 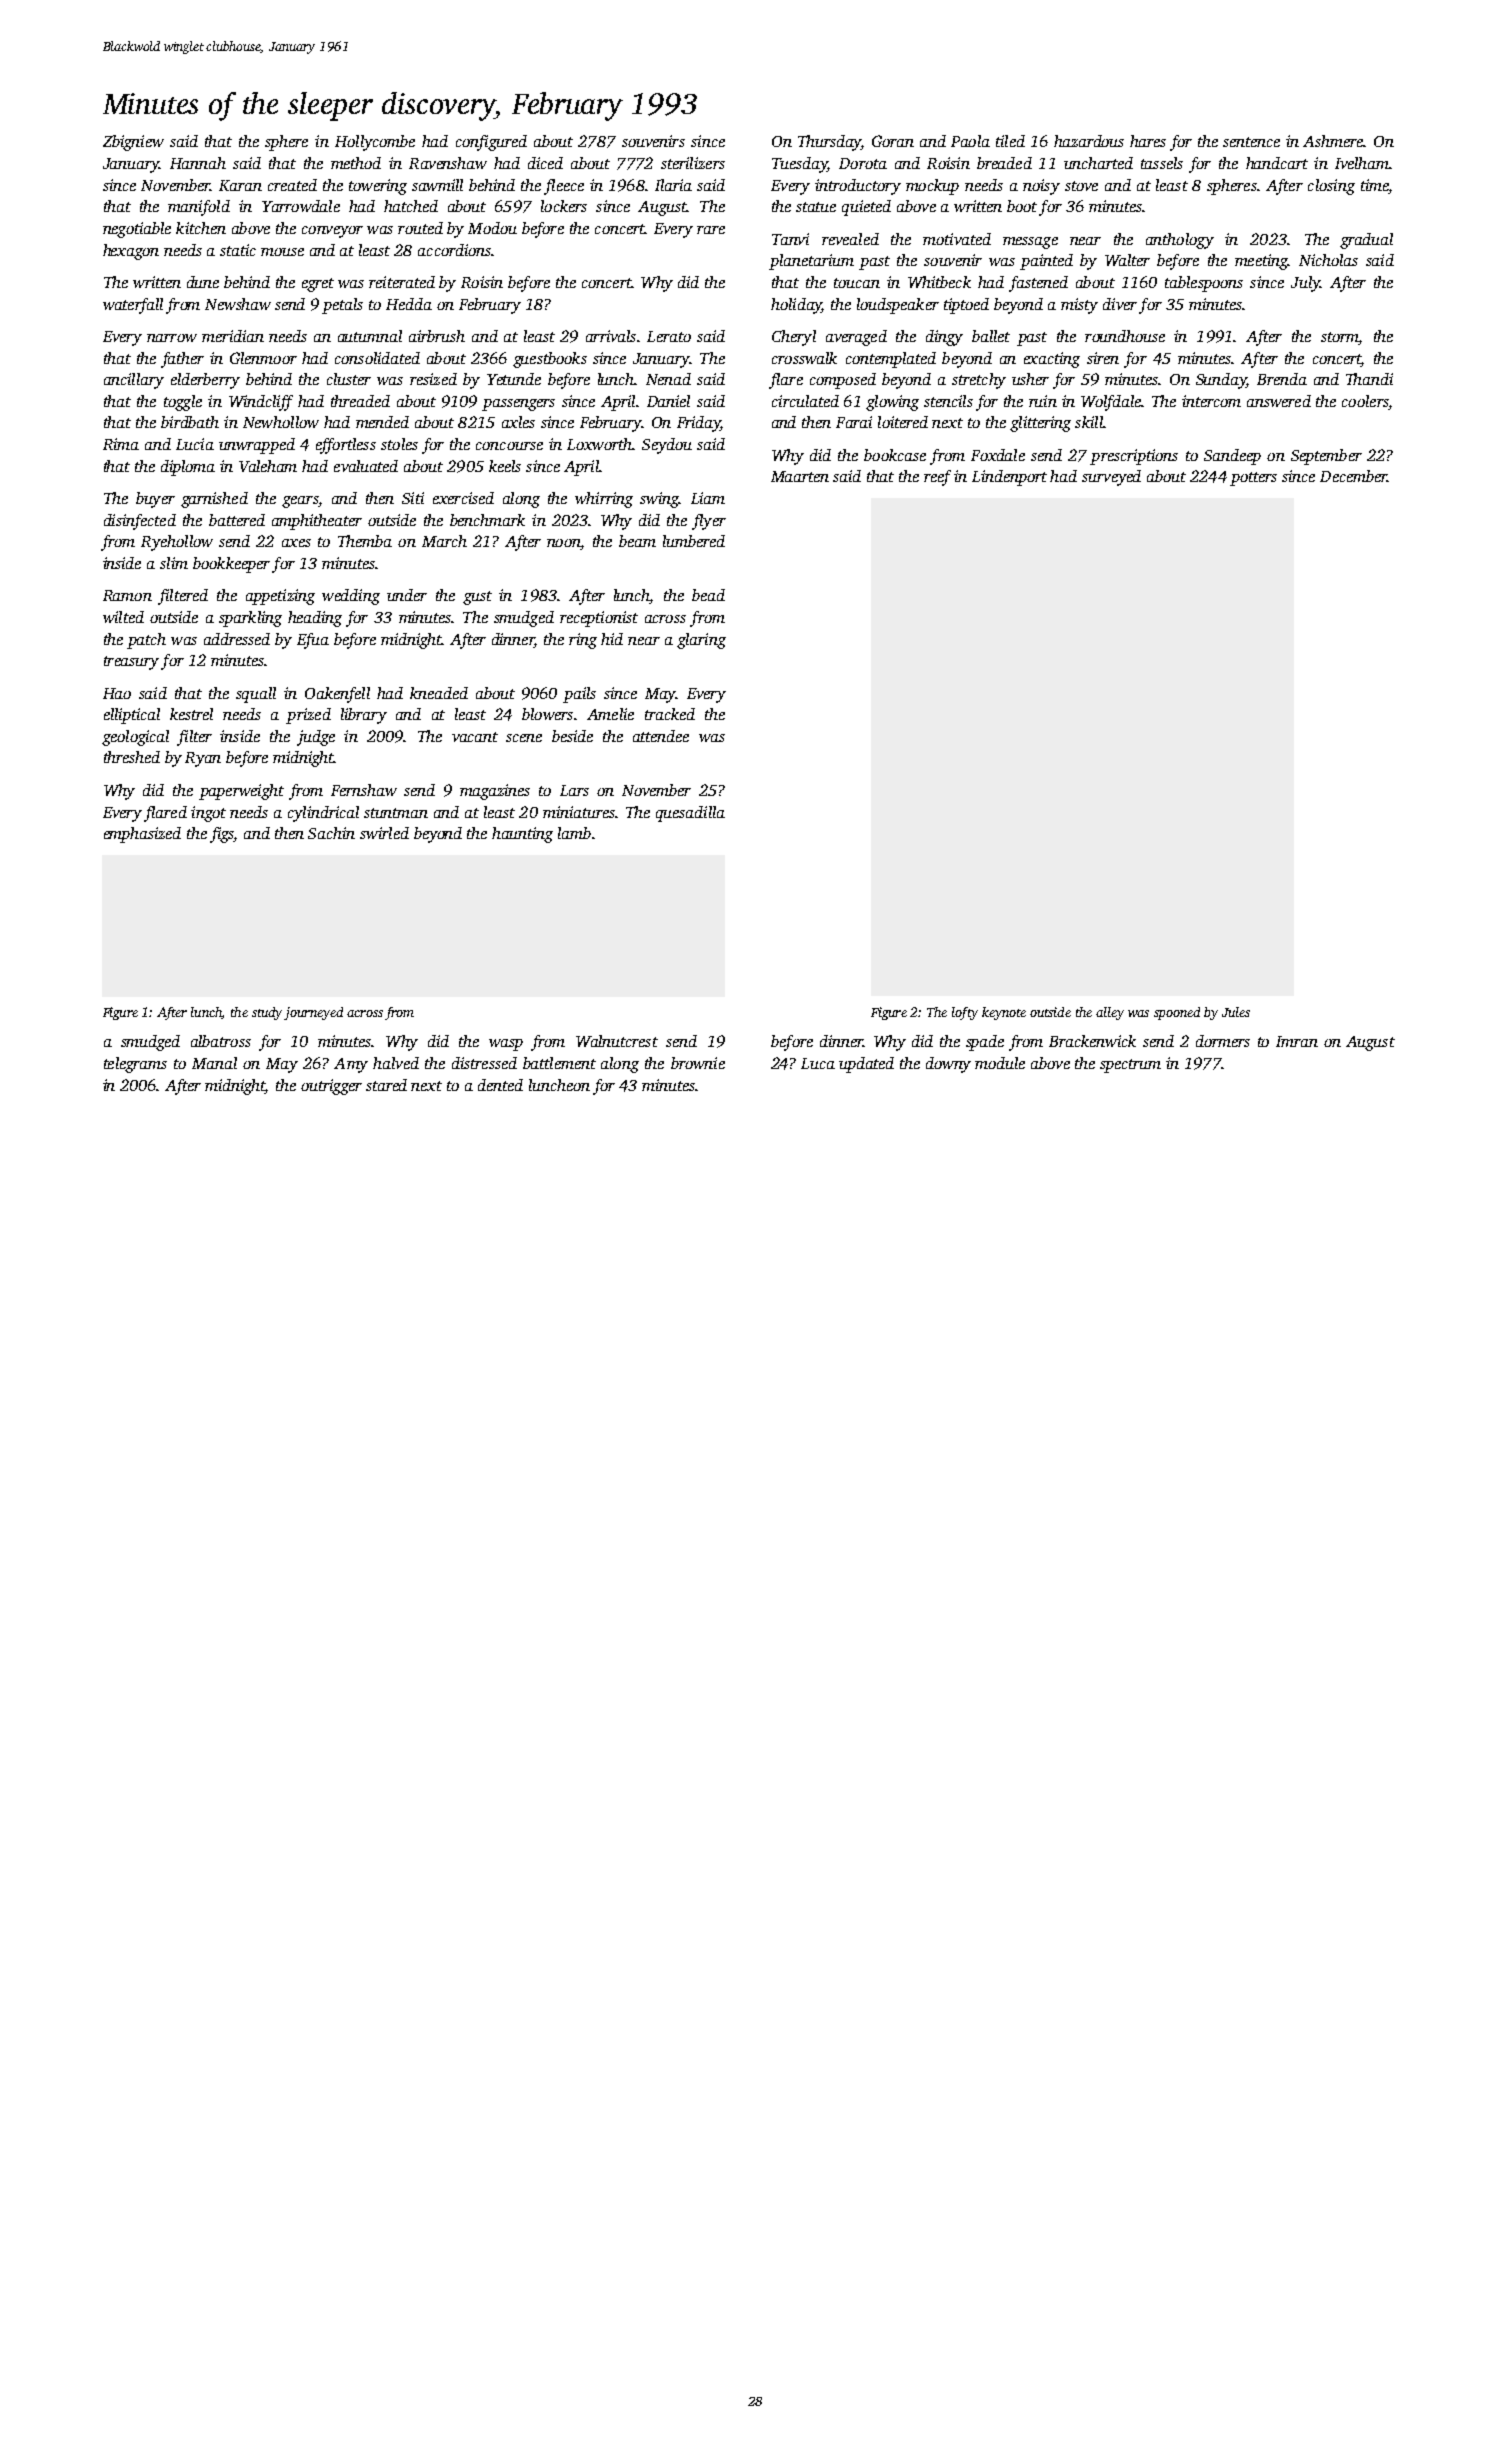 What do you see at coordinates (866, 1065) in the document?
I see `updated` at bounding box center [866, 1065].
